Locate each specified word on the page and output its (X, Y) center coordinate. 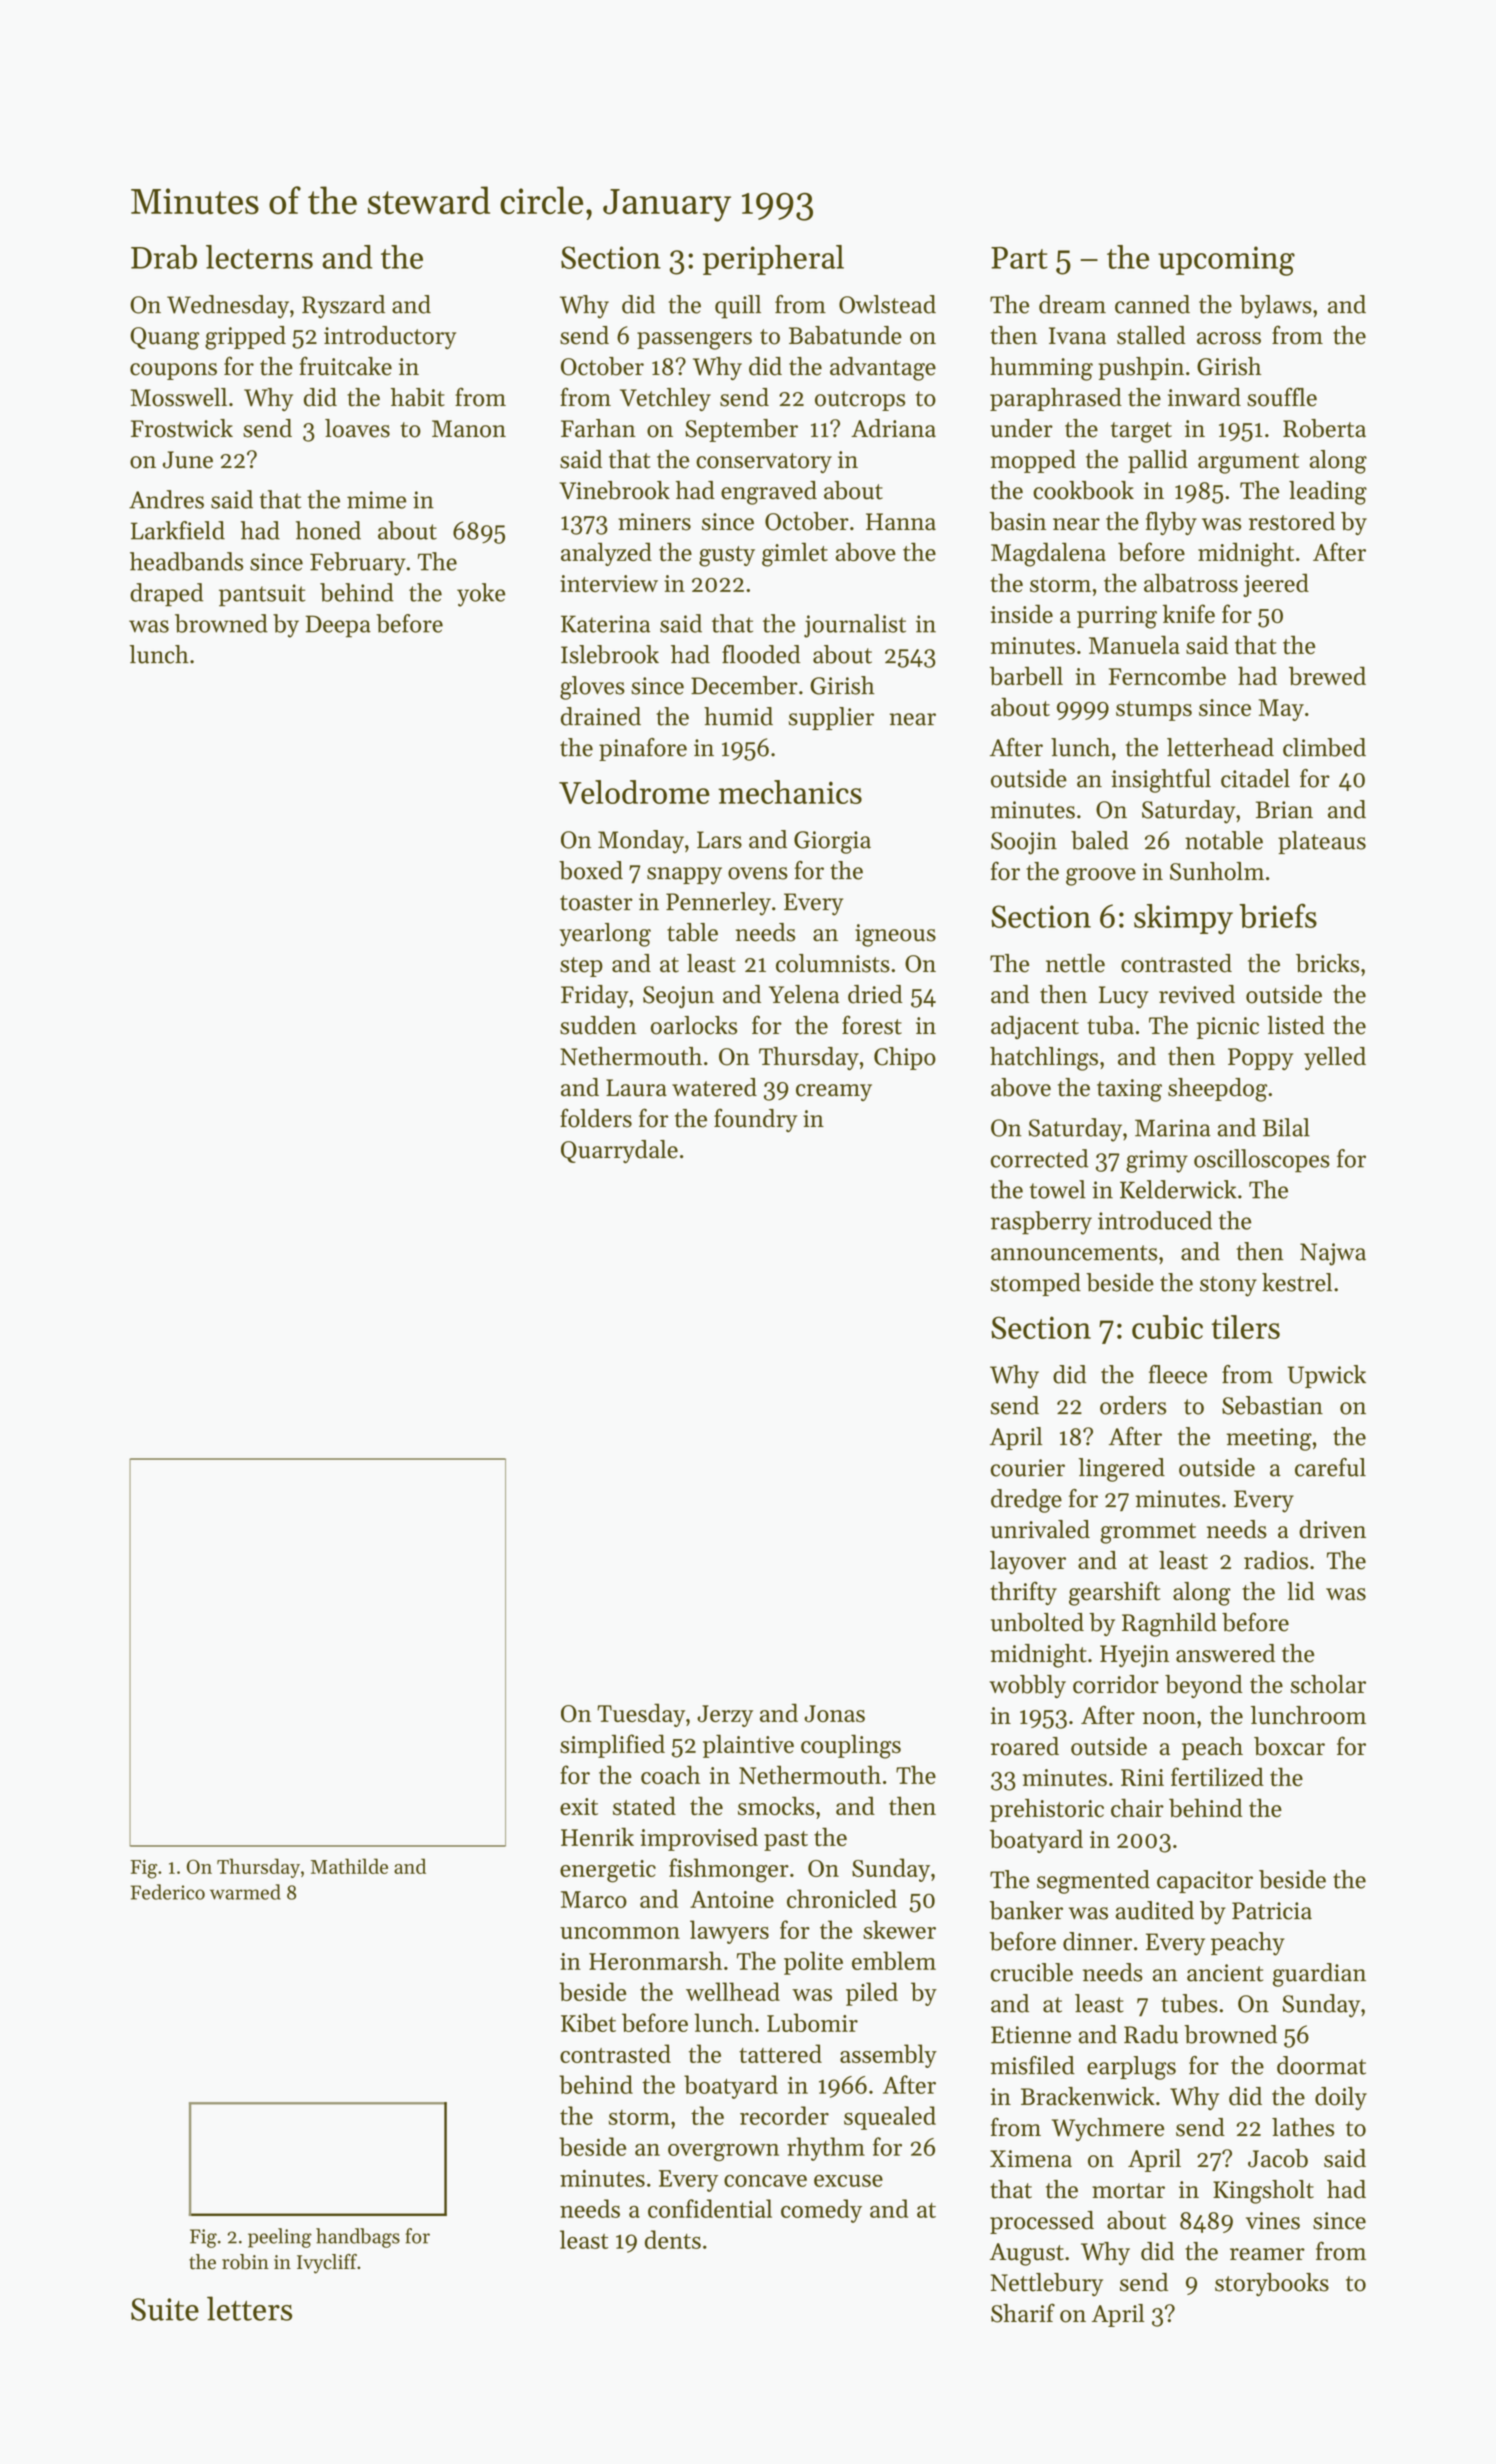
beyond (1204, 1686)
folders (596, 1118)
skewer (899, 1929)
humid (738, 716)
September (741, 430)
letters (249, 2308)
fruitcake (345, 366)
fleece (1178, 1374)
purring (1117, 617)
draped (166, 595)
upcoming (1226, 261)
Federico (168, 1892)
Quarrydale (619, 1151)
